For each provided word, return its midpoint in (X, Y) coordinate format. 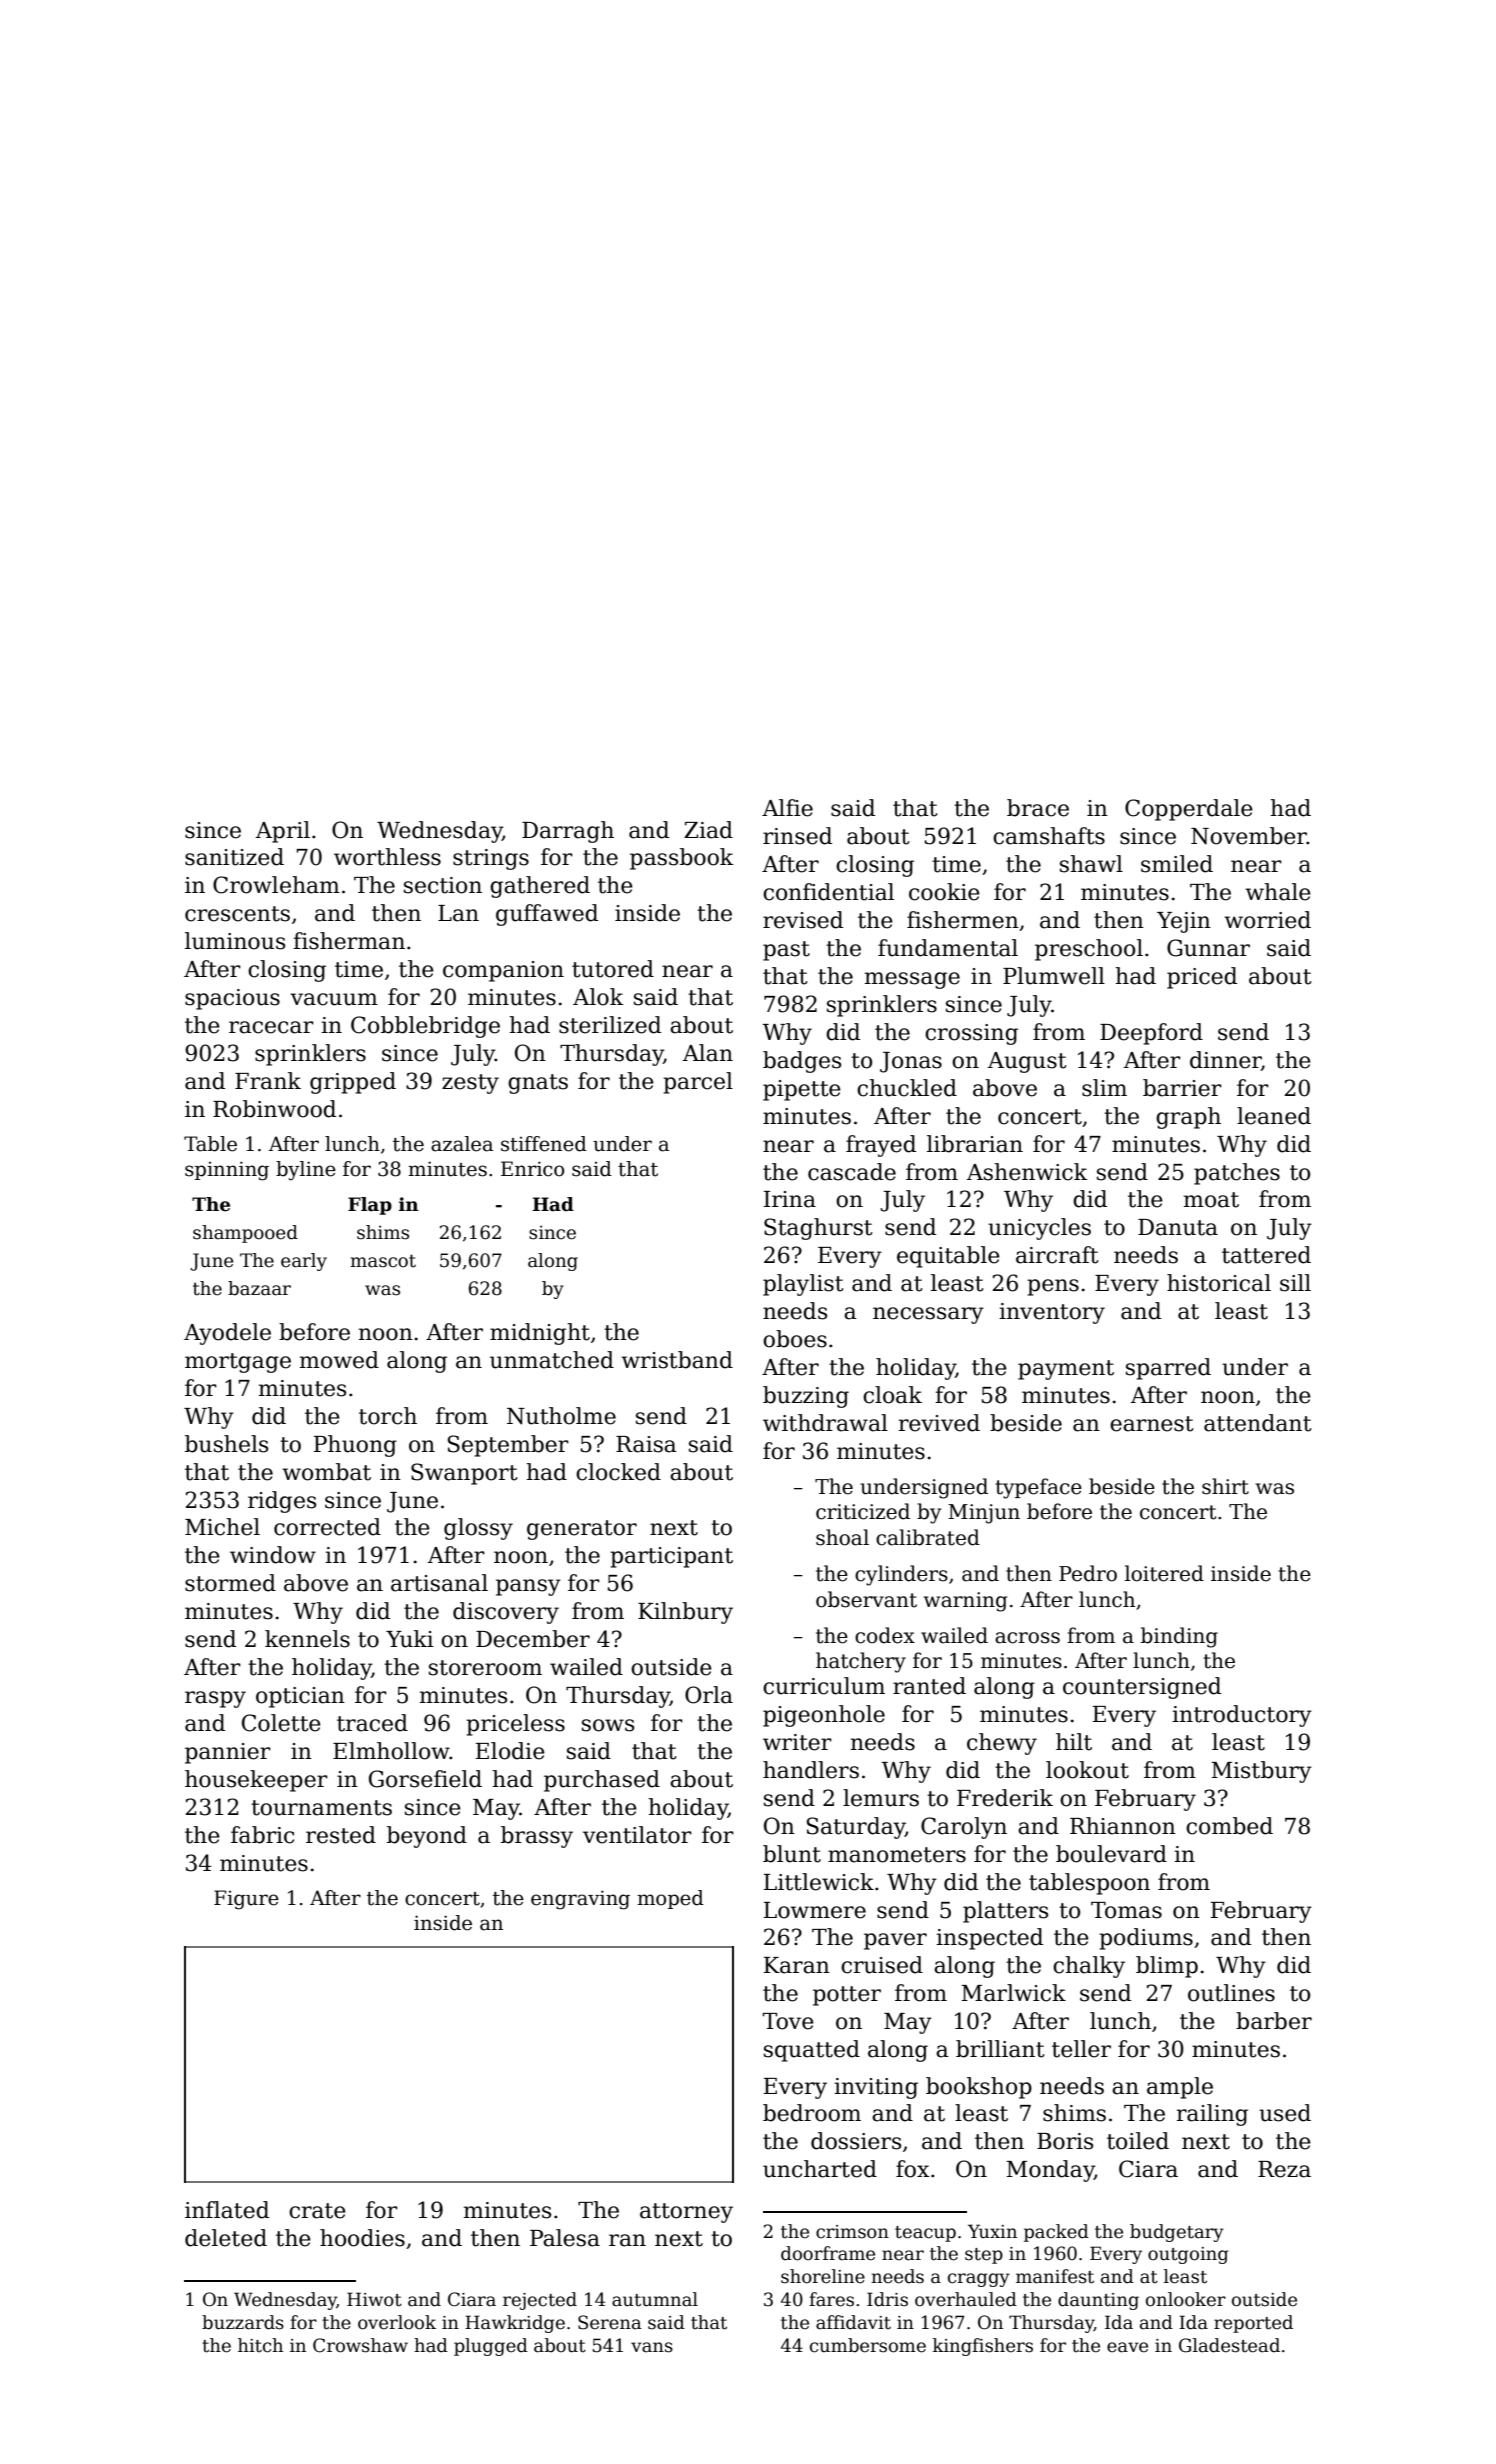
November (1249, 836)
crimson (852, 2232)
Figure (246, 1900)
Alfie (787, 808)
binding (1179, 1637)
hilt (1074, 1742)
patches (1237, 1174)
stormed (230, 1583)
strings (491, 859)
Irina (790, 1199)
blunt (792, 1854)
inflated (227, 2210)
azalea (462, 1144)
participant (671, 1557)
